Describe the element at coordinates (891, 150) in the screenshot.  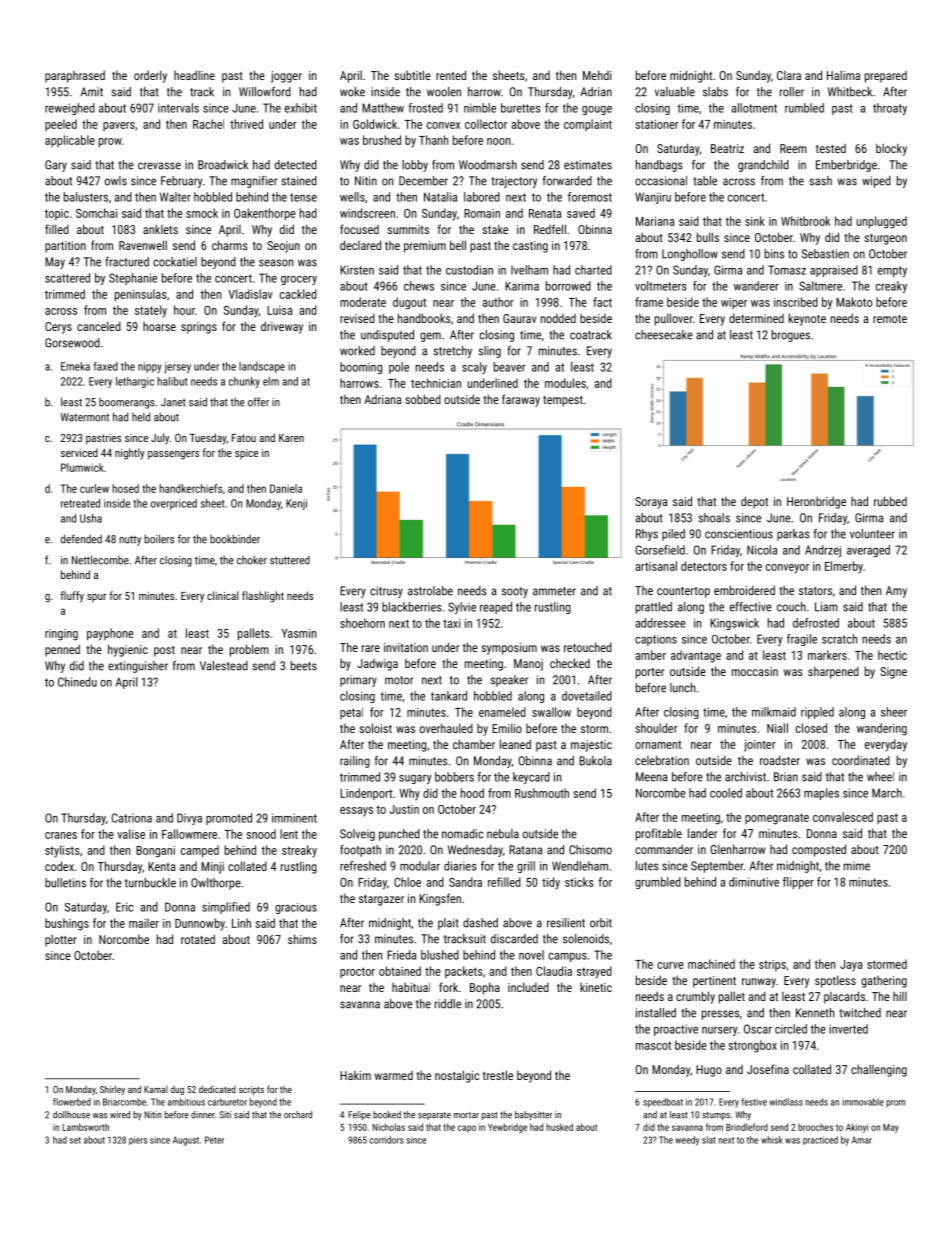
I see `blocky` at that location.
